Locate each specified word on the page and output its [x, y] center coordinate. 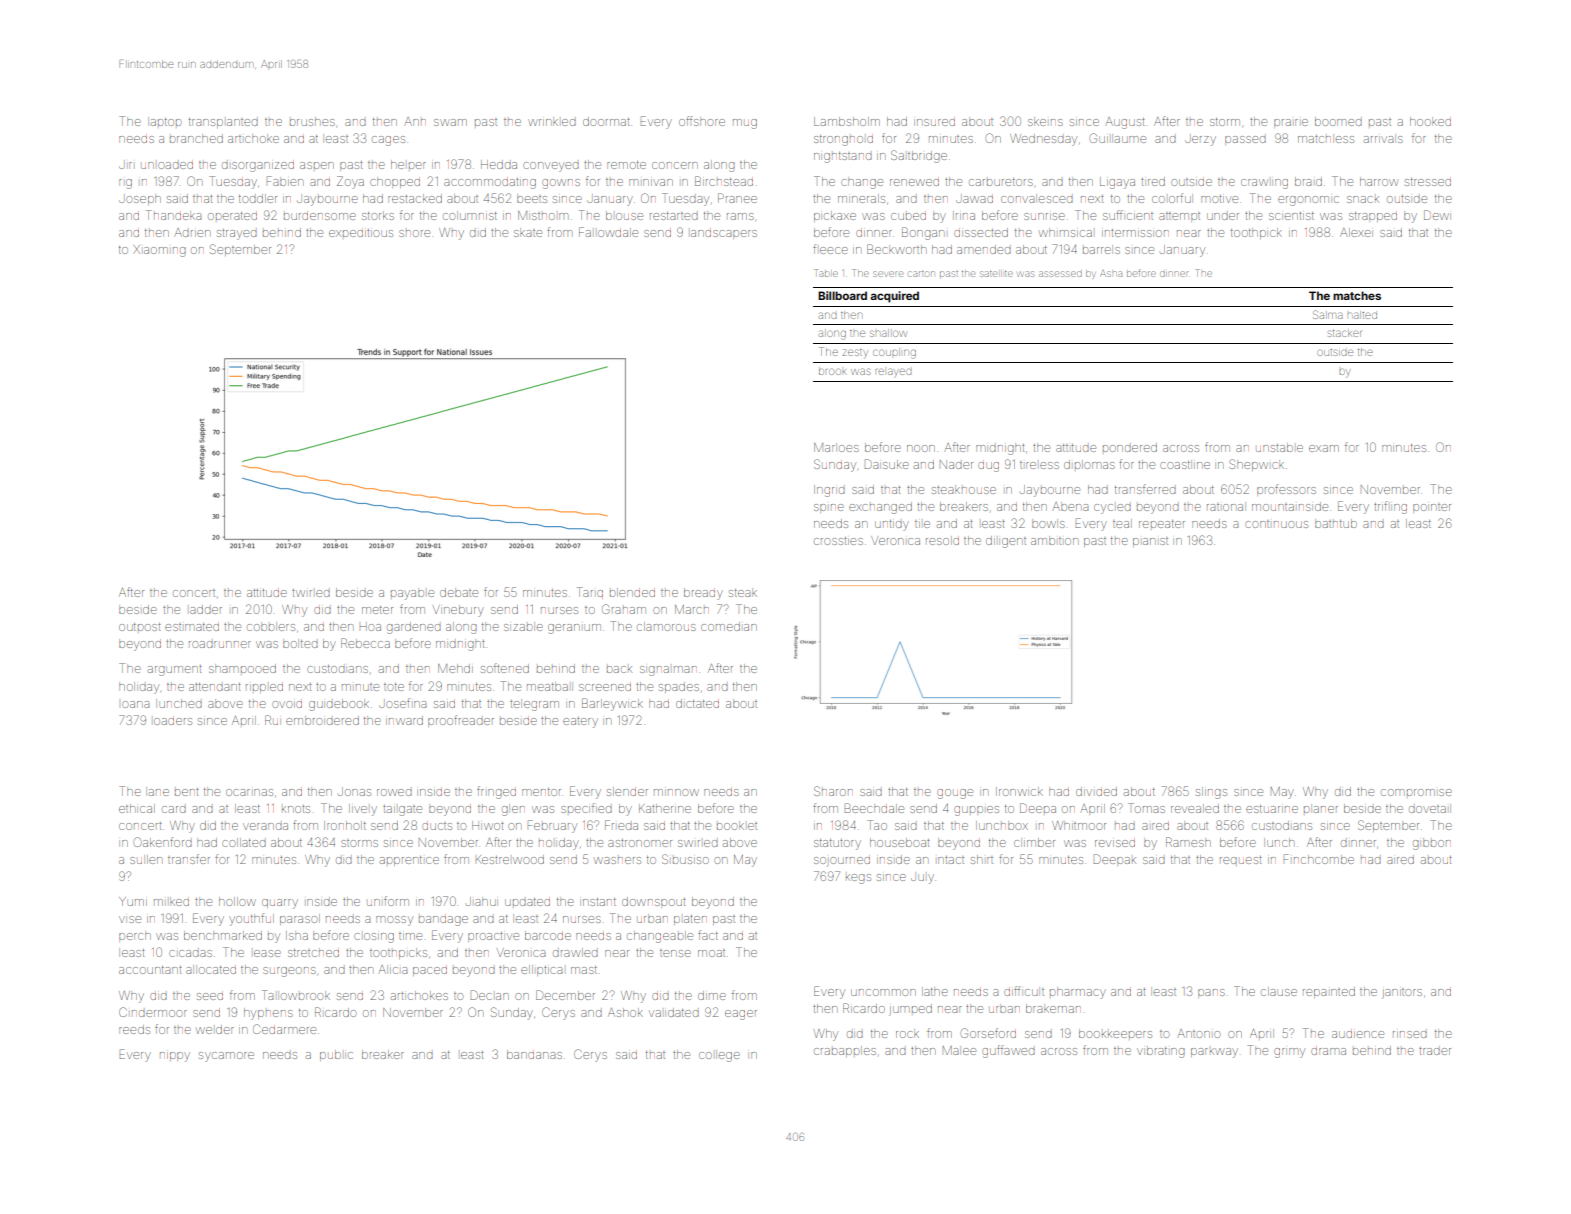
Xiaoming [159, 251]
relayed [893, 373]
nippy [175, 1057]
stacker [1345, 333]
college [719, 1057]
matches [1357, 295]
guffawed [1008, 1051]
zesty [855, 353]
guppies [976, 811]
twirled [311, 593]
